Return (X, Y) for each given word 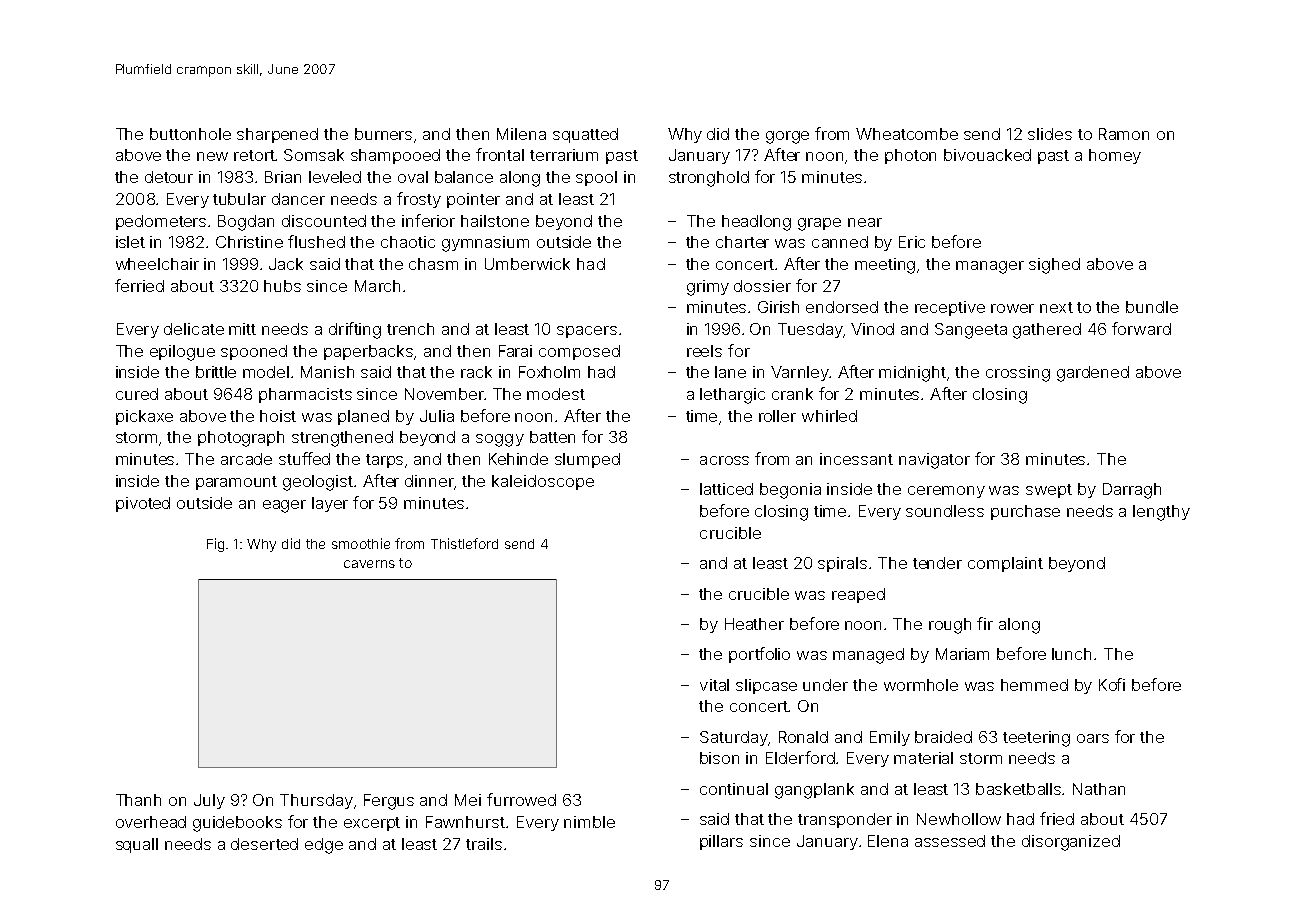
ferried (139, 285)
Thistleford (464, 543)
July (209, 801)
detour (169, 177)
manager (990, 267)
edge (324, 846)
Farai (515, 351)
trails (484, 844)
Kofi (1112, 684)
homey (1115, 156)
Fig (215, 545)
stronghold (709, 179)
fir (985, 623)
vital (714, 685)
